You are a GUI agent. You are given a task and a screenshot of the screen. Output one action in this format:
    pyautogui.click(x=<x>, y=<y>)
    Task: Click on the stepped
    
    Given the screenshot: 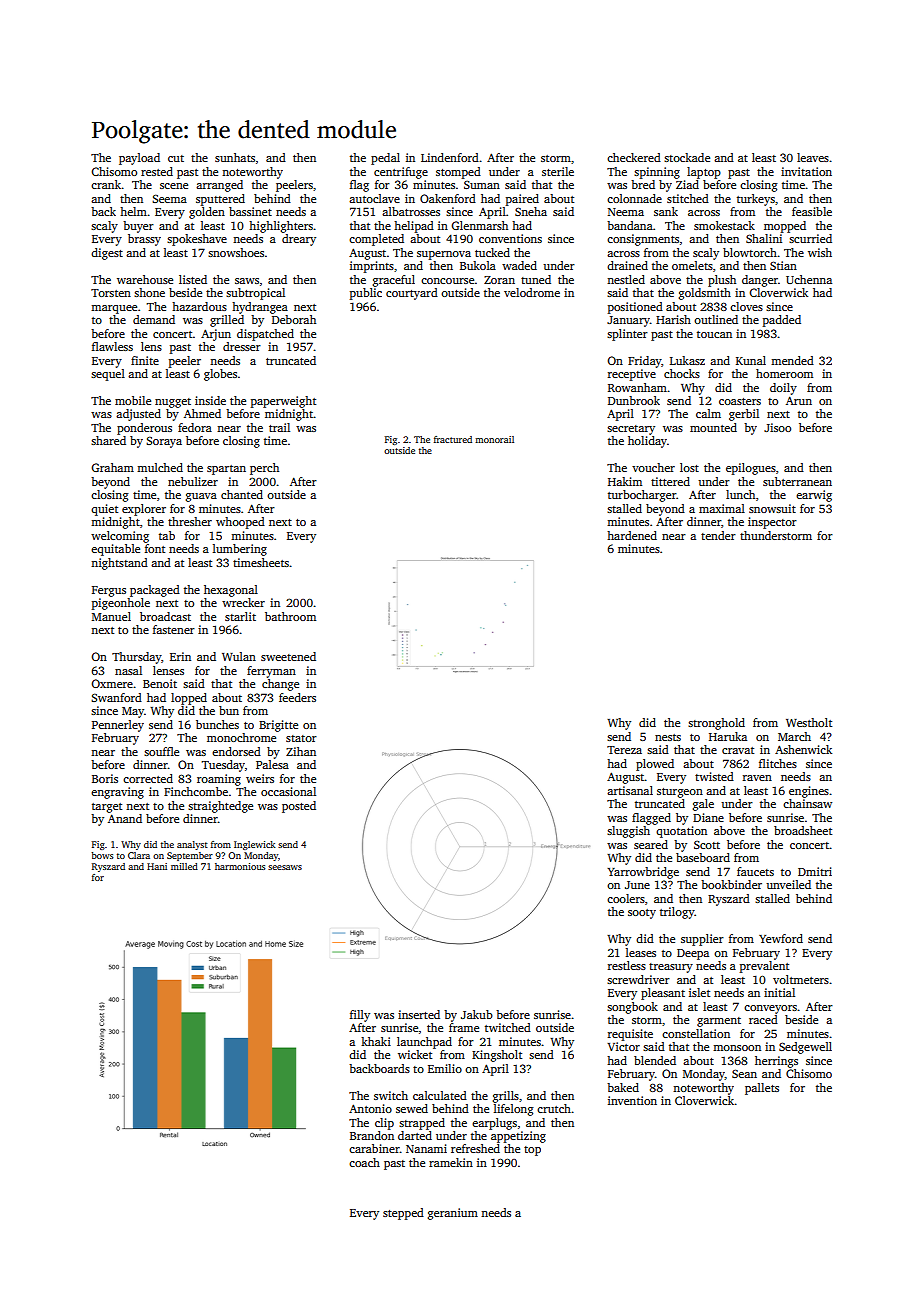 What is the action you would take?
    pyautogui.click(x=403, y=1214)
